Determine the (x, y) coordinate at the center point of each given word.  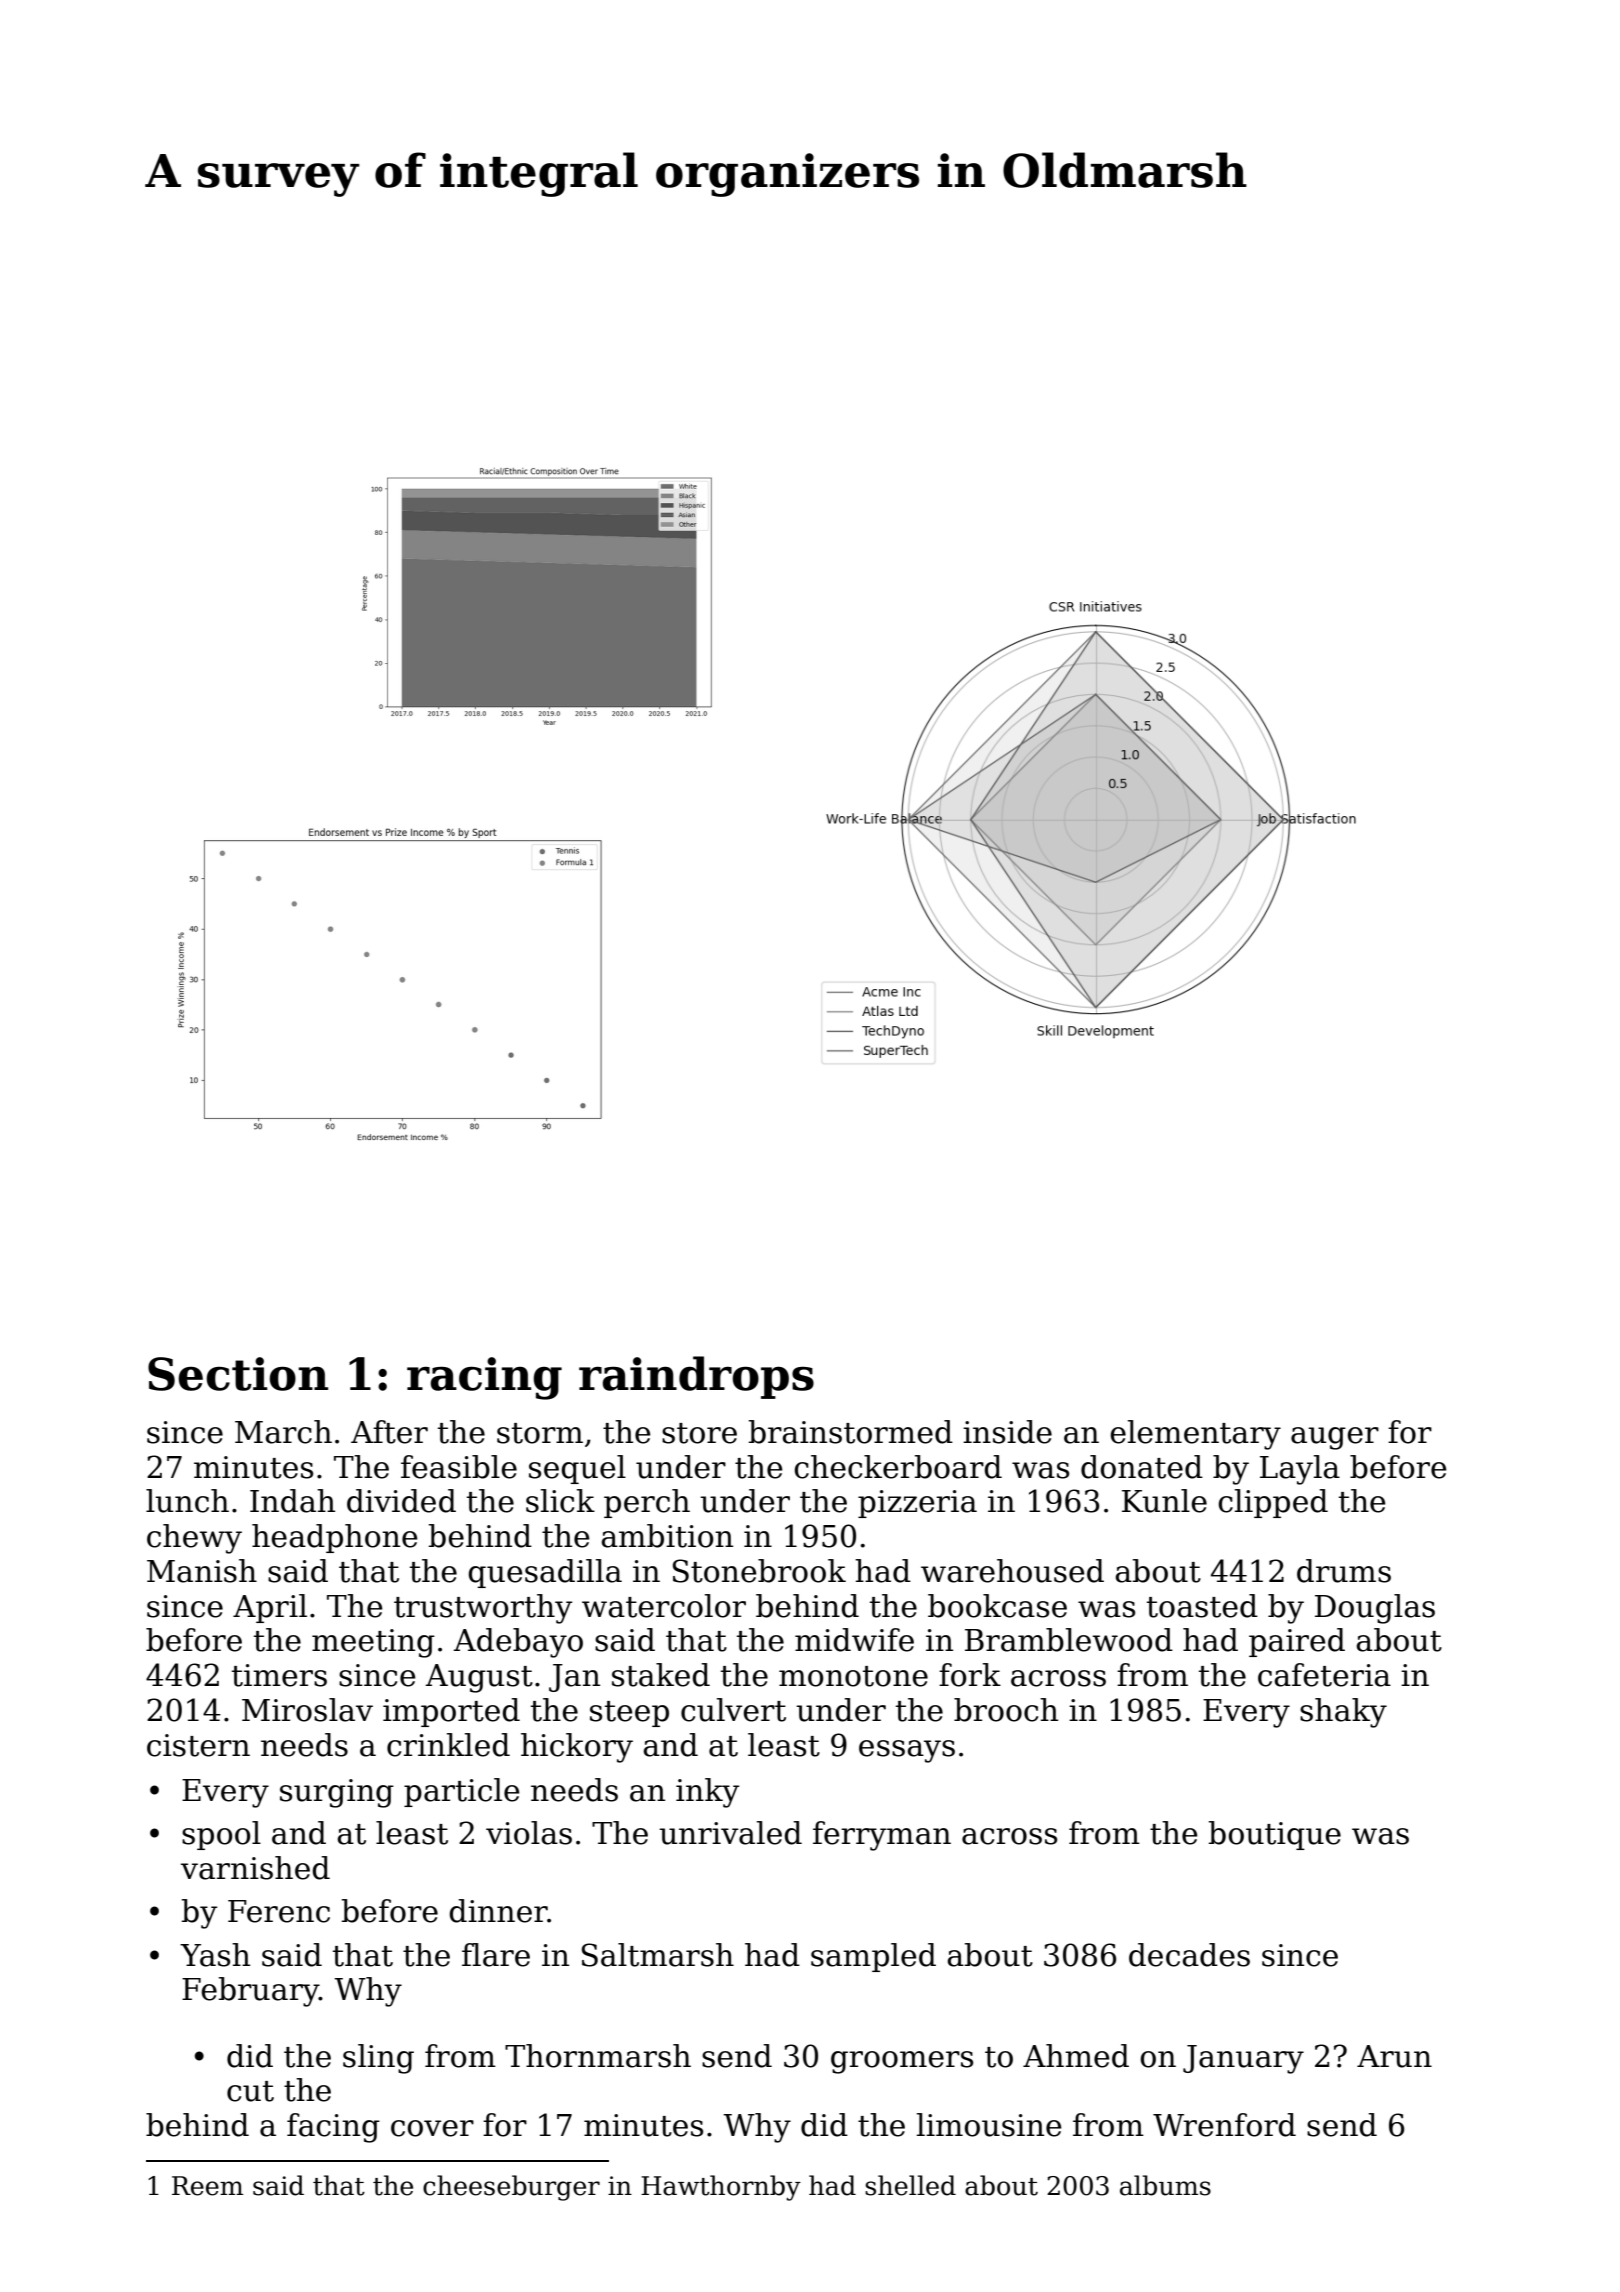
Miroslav (307, 1710)
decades (1189, 1955)
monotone (853, 1676)
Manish (202, 1571)
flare (496, 1955)
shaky (1343, 1713)
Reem (207, 2186)
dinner (498, 1911)
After (389, 1432)
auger (1335, 1438)
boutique (1275, 1835)
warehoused (1012, 1571)
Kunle (1164, 1501)
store (699, 1433)
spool (221, 1835)
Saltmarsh (658, 1955)
